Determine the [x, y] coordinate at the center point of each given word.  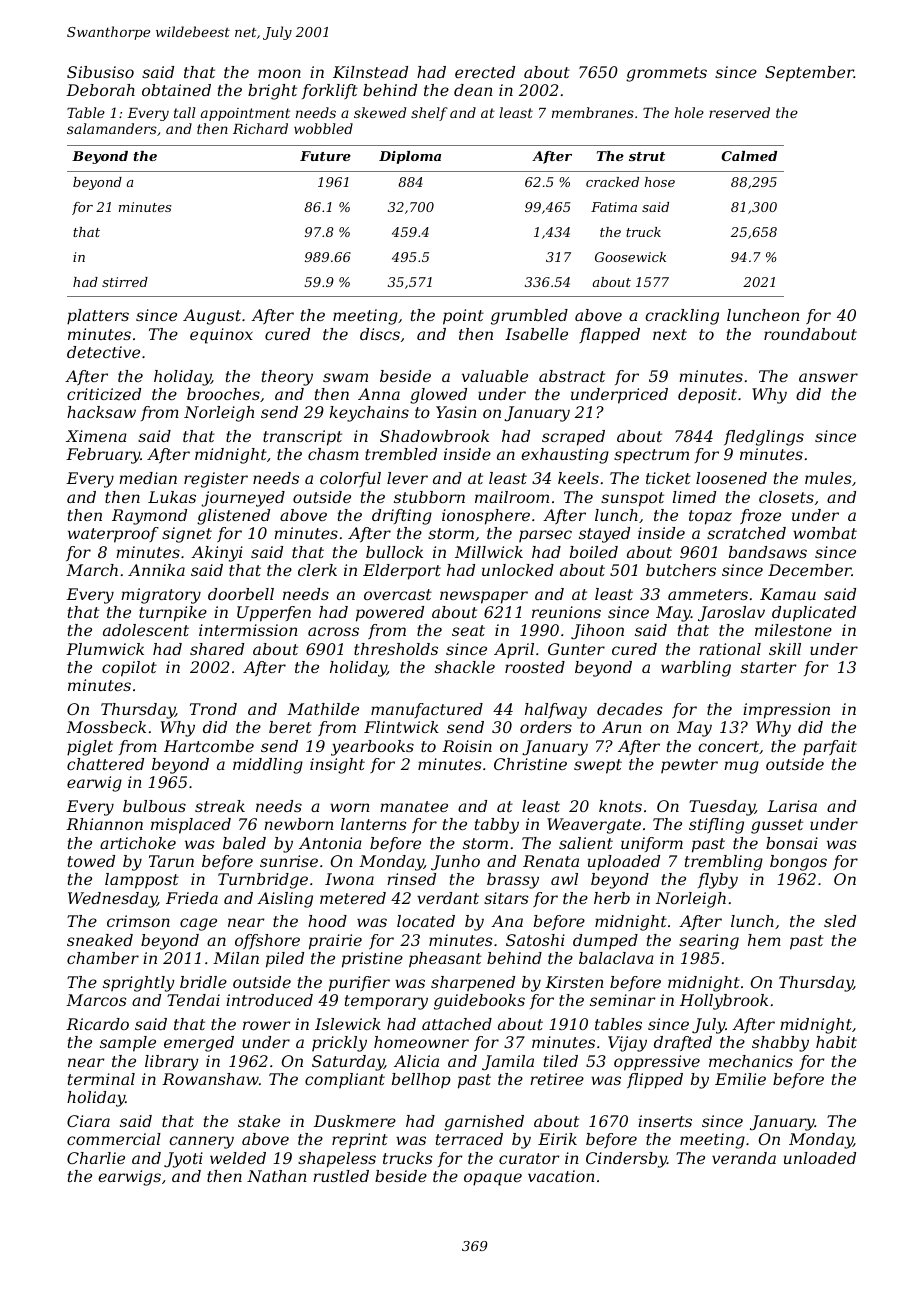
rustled [341, 1176]
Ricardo [97, 1024]
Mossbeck [106, 727]
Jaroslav [731, 614]
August [212, 317]
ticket [668, 478]
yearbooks [372, 748]
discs [380, 334]
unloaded [820, 1158]
